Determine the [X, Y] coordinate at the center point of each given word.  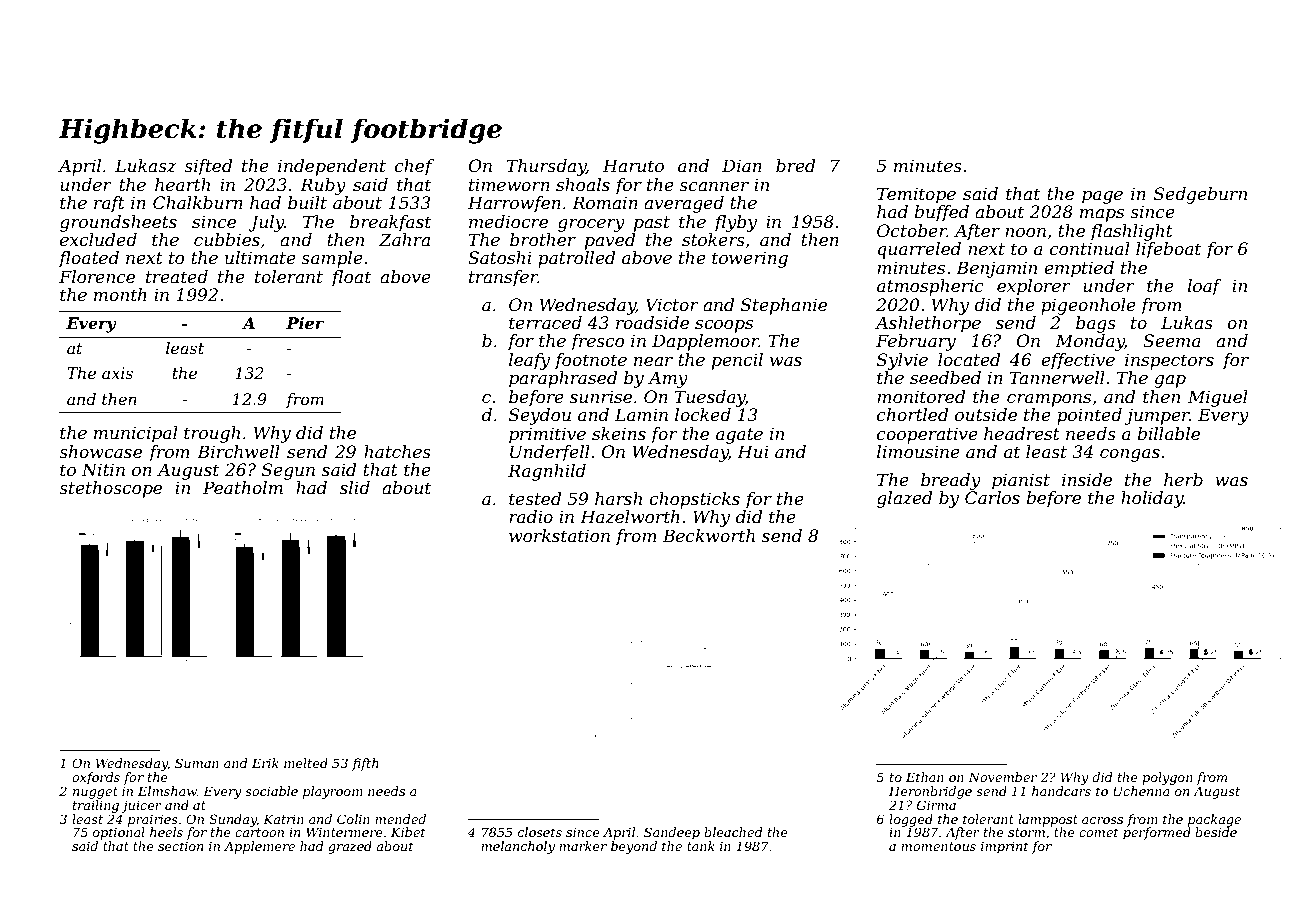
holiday [1152, 499]
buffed [941, 213]
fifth [365, 764]
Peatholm [243, 487]
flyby [735, 223]
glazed [904, 499]
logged [911, 820]
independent [332, 167]
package [1214, 820]
